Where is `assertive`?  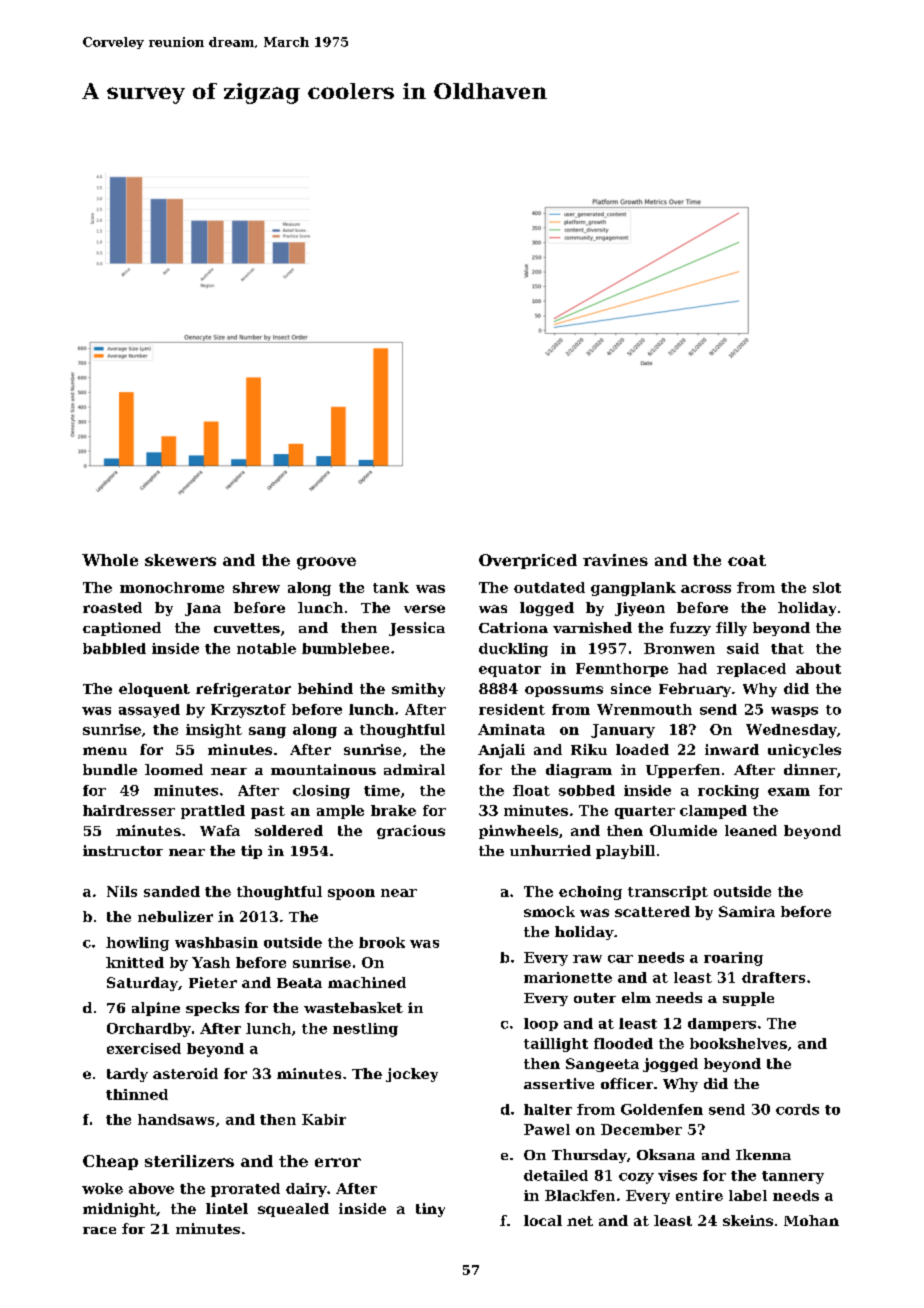
assertive is located at coordinates (559, 1083).
